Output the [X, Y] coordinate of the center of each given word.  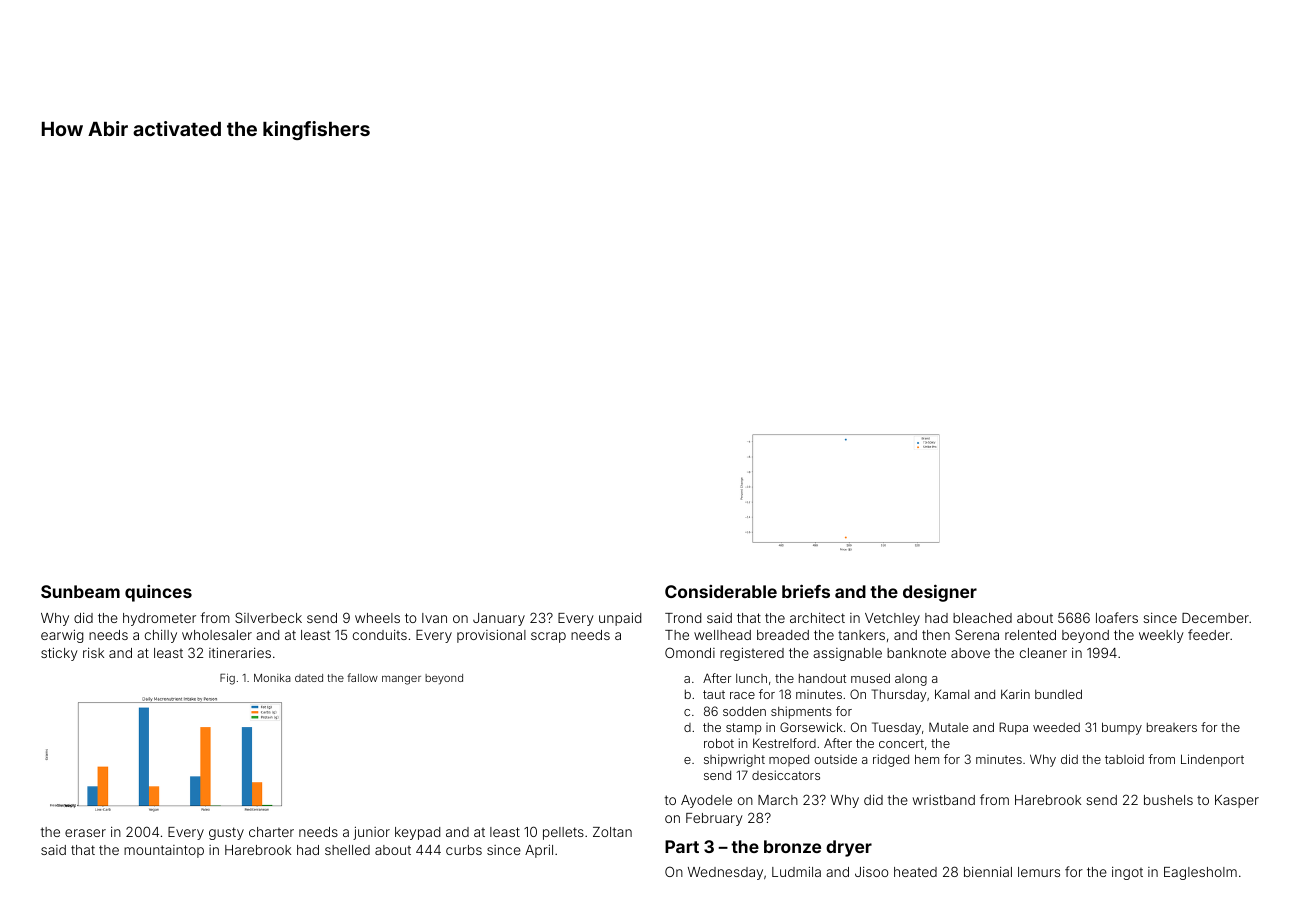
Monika [272, 678]
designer [940, 593]
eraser [85, 833]
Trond [683, 618]
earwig [62, 636]
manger [401, 680]
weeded [1056, 727]
